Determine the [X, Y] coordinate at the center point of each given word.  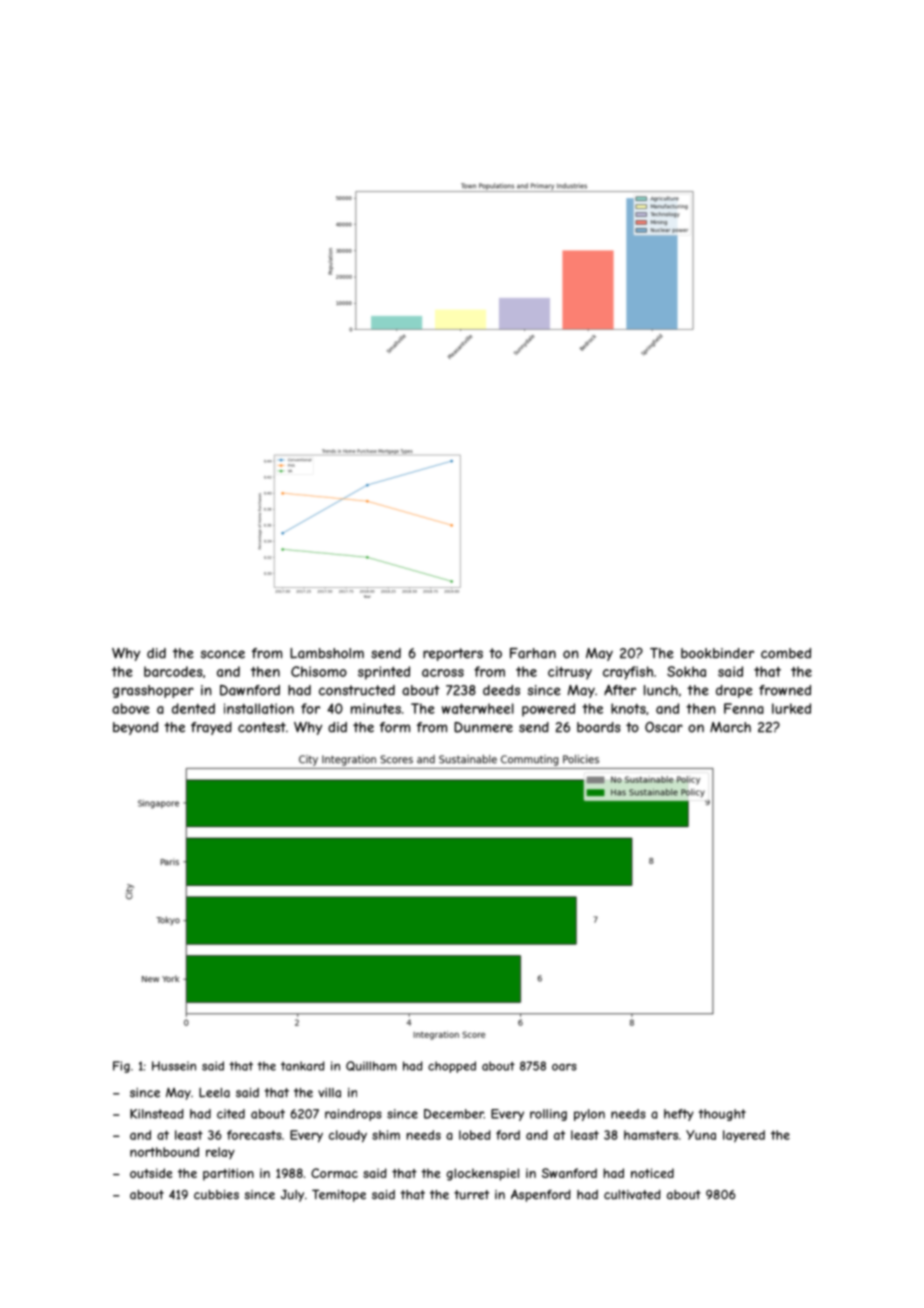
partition [228, 1174]
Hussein [174, 1066]
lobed [475, 1135]
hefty [679, 1115]
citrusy [570, 673]
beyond [135, 728]
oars [564, 1067]
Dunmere [483, 727]
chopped [452, 1067]
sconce [223, 654]
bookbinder [717, 653]
